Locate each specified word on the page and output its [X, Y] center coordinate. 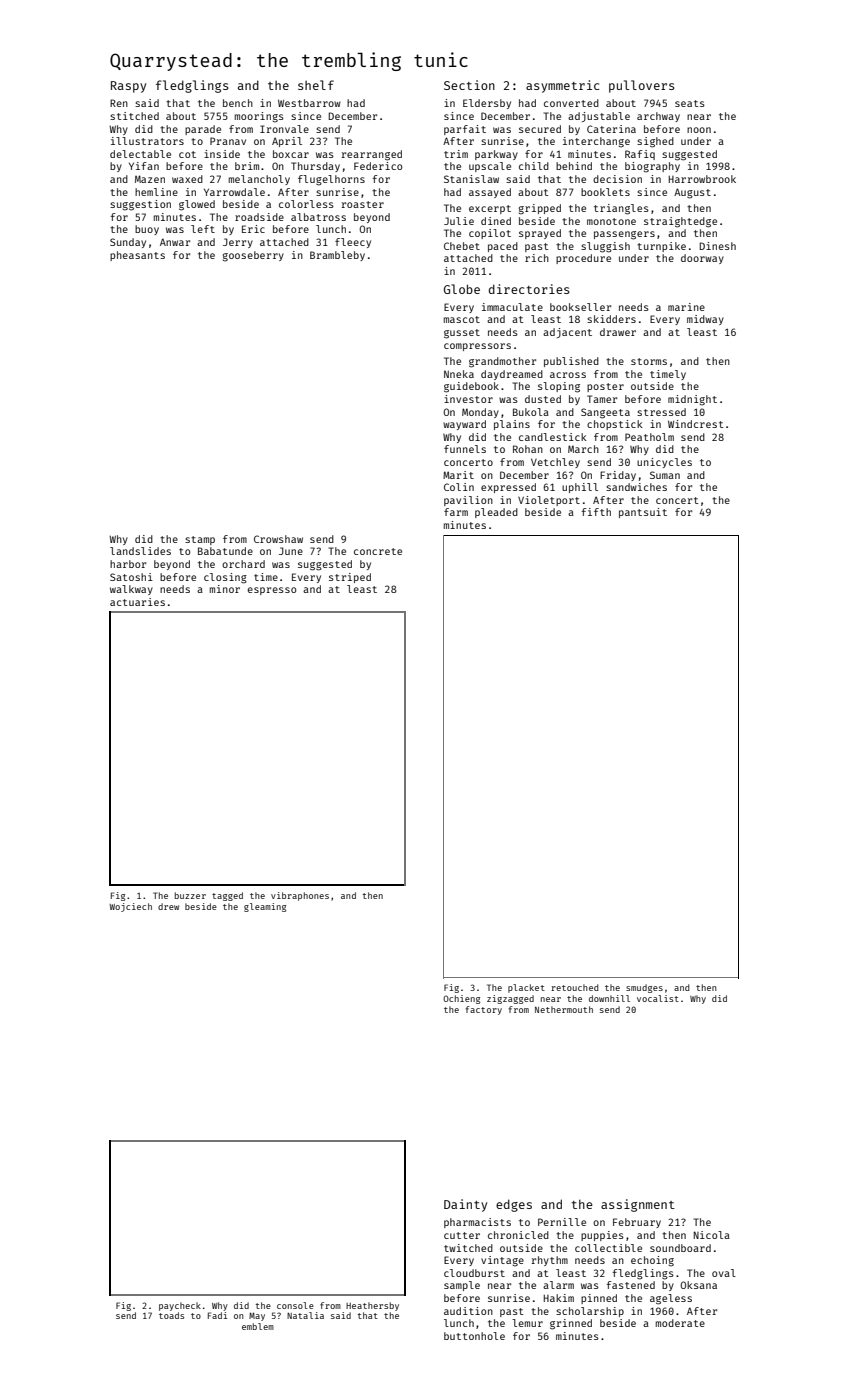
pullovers [642, 86]
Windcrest [695, 424]
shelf [316, 85]
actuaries [137, 602]
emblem [258, 1326]
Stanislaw [471, 179]
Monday [480, 413]
